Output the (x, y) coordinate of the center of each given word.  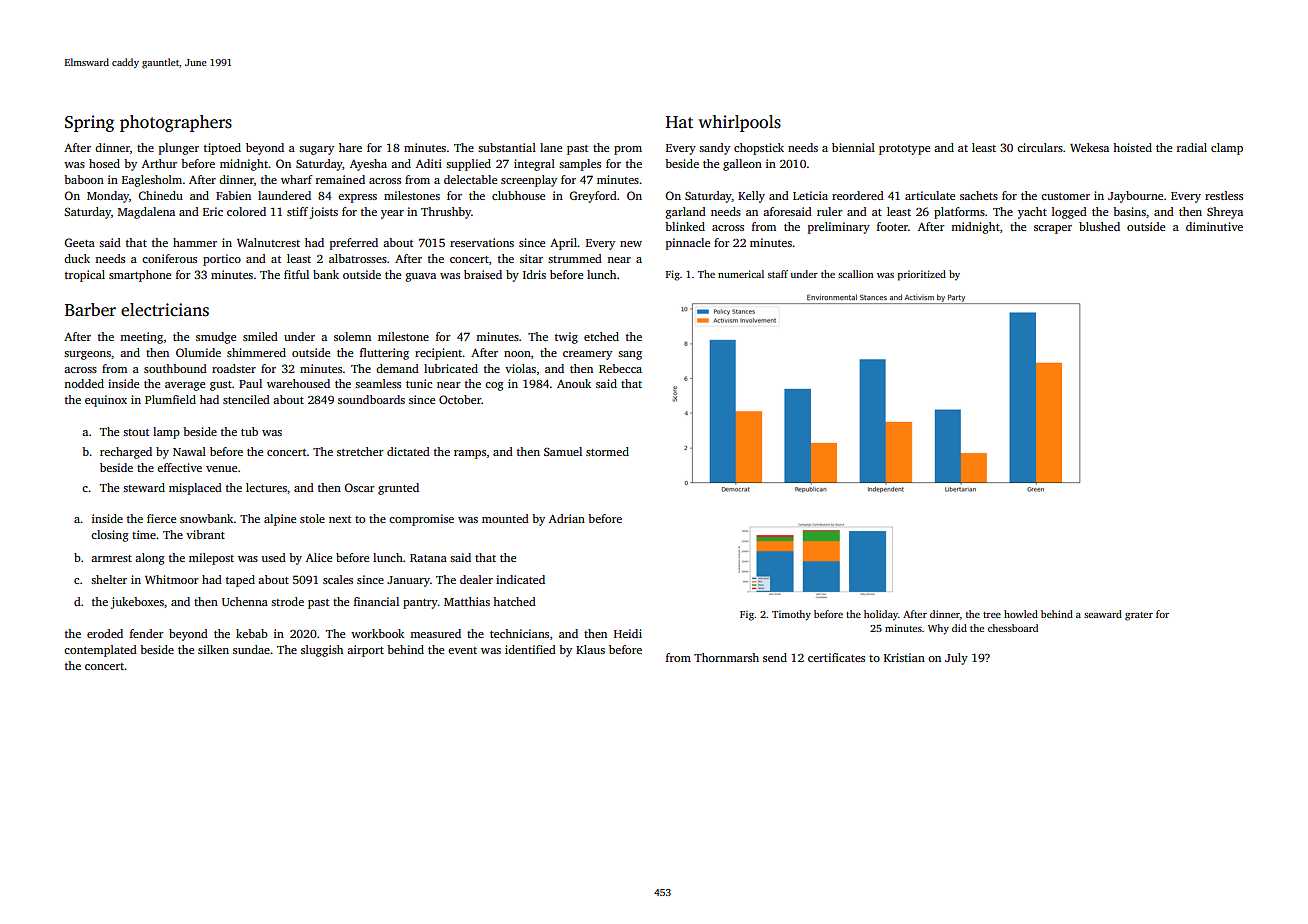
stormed (607, 451)
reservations (482, 242)
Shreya (1225, 213)
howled (1021, 614)
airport (365, 651)
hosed (104, 163)
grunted (398, 489)
